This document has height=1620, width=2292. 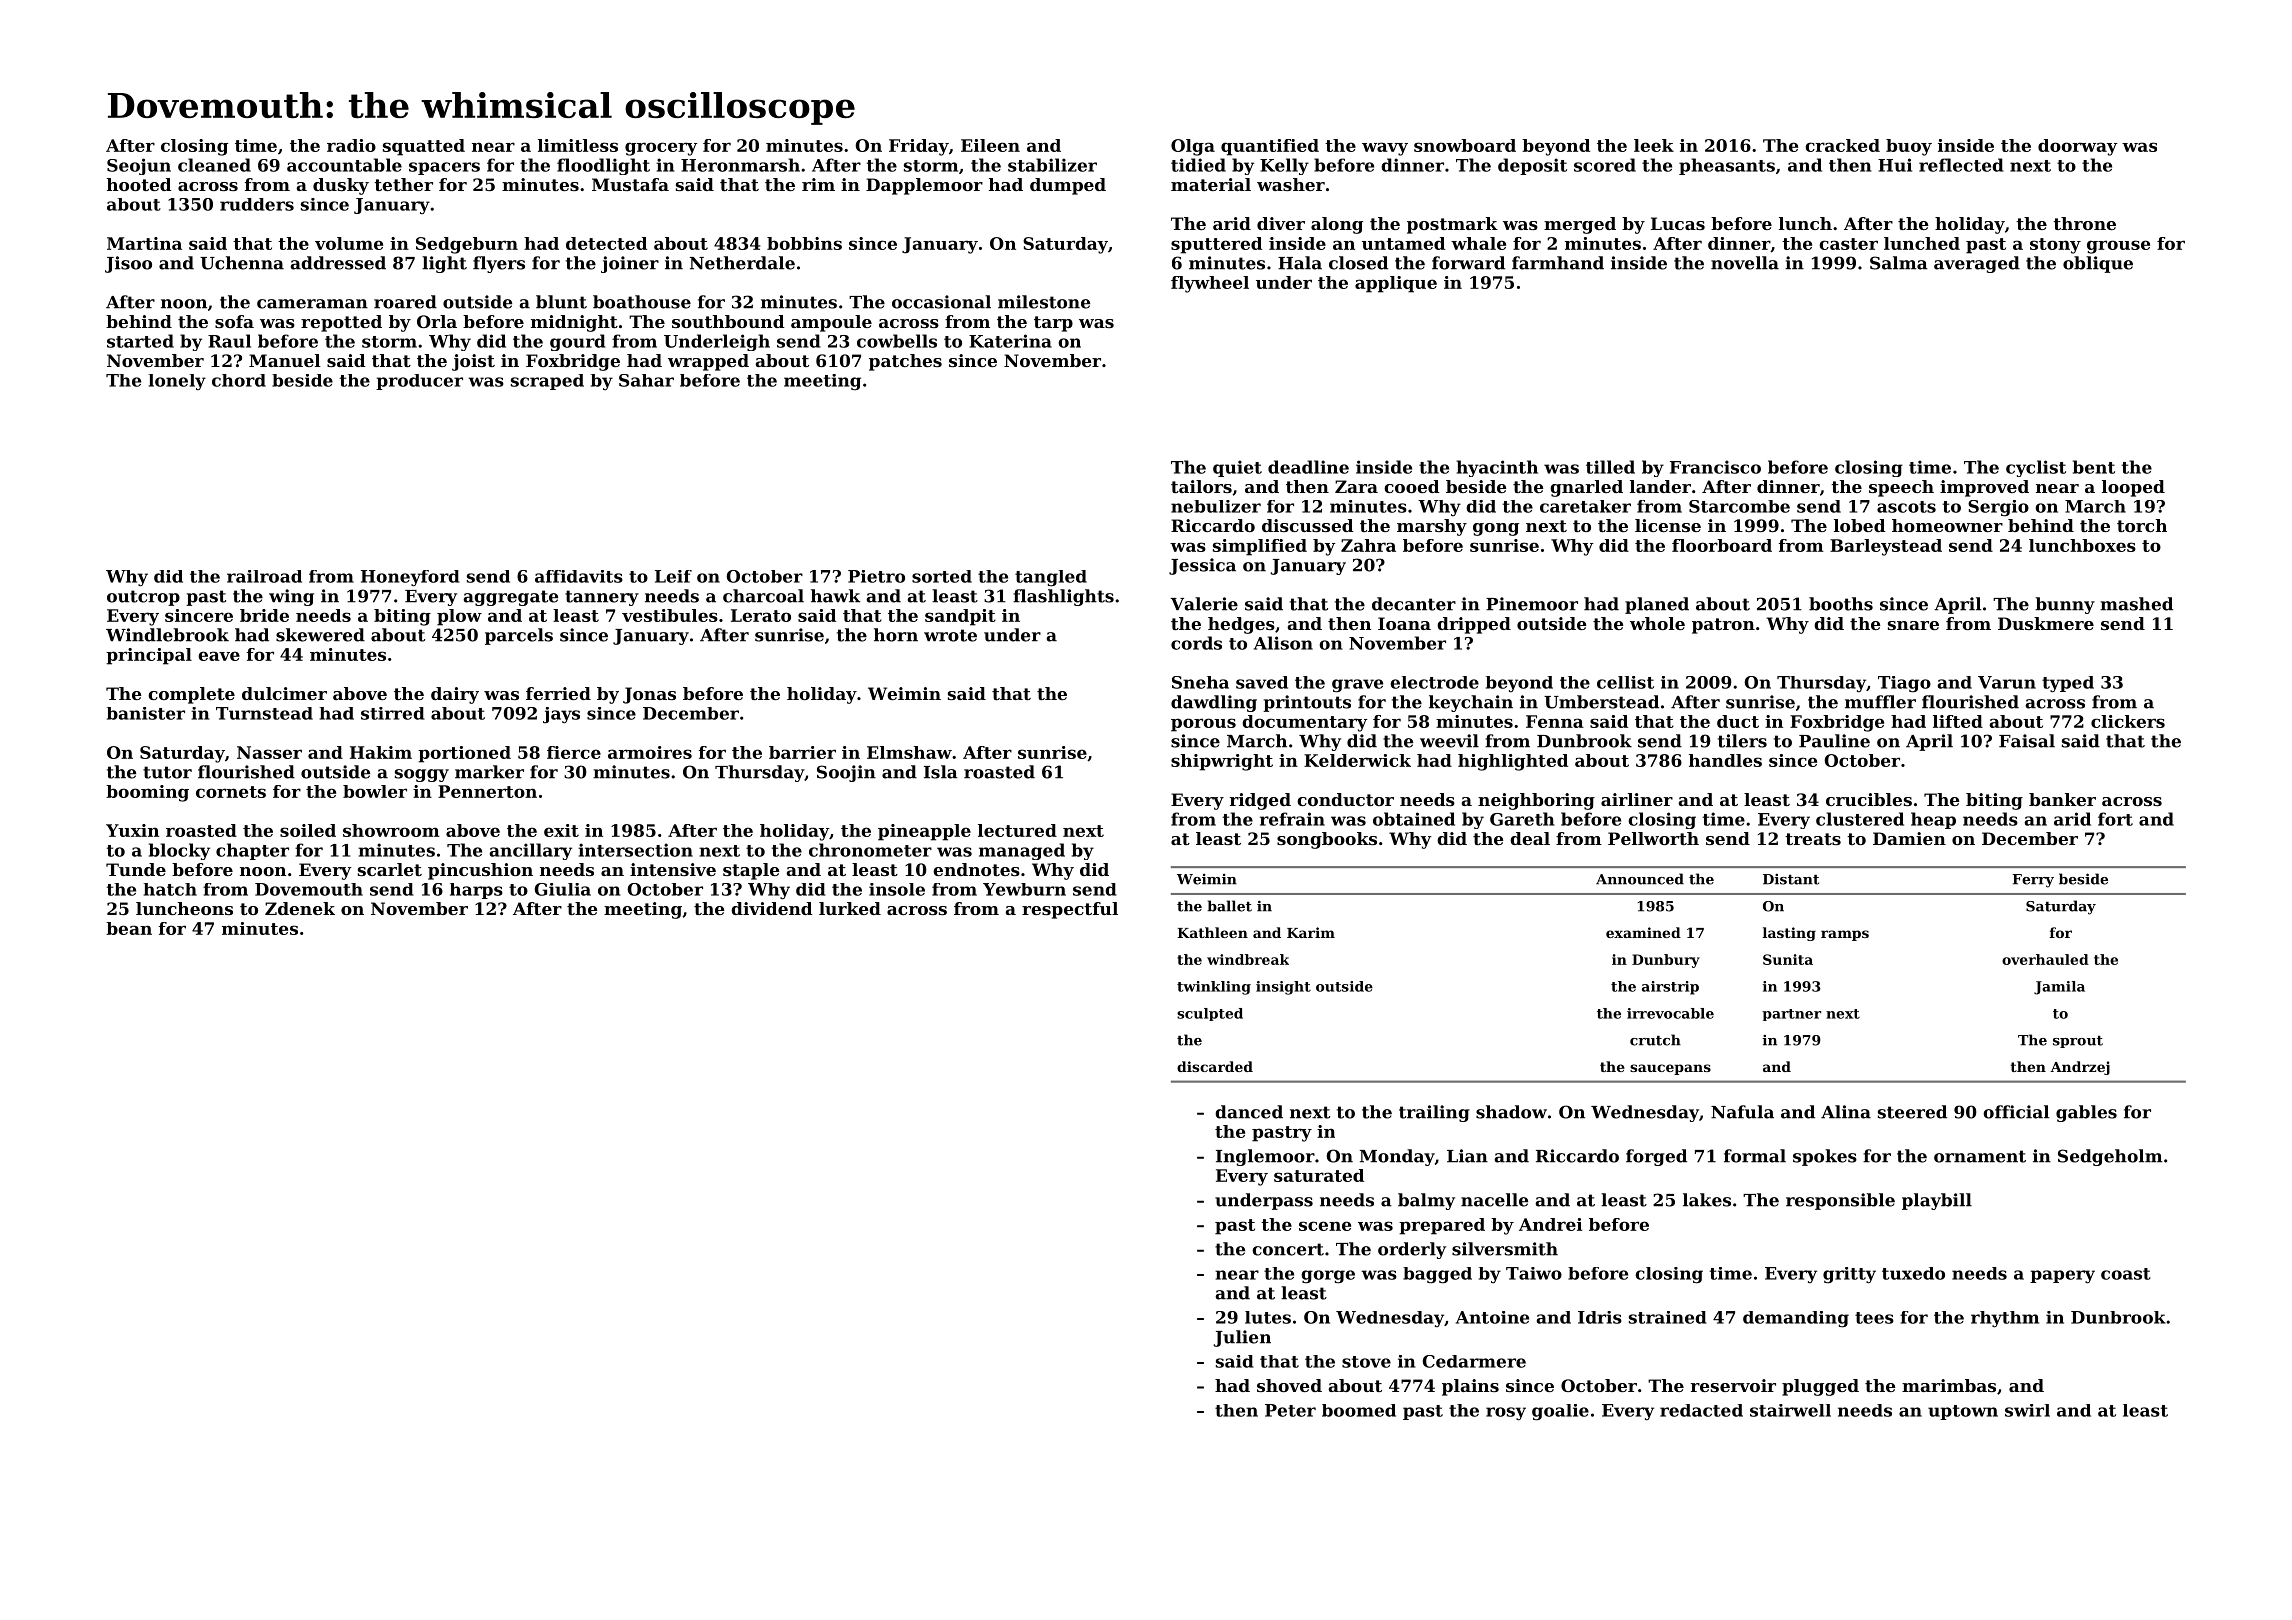 I want to click on oblique, so click(x=2098, y=264).
